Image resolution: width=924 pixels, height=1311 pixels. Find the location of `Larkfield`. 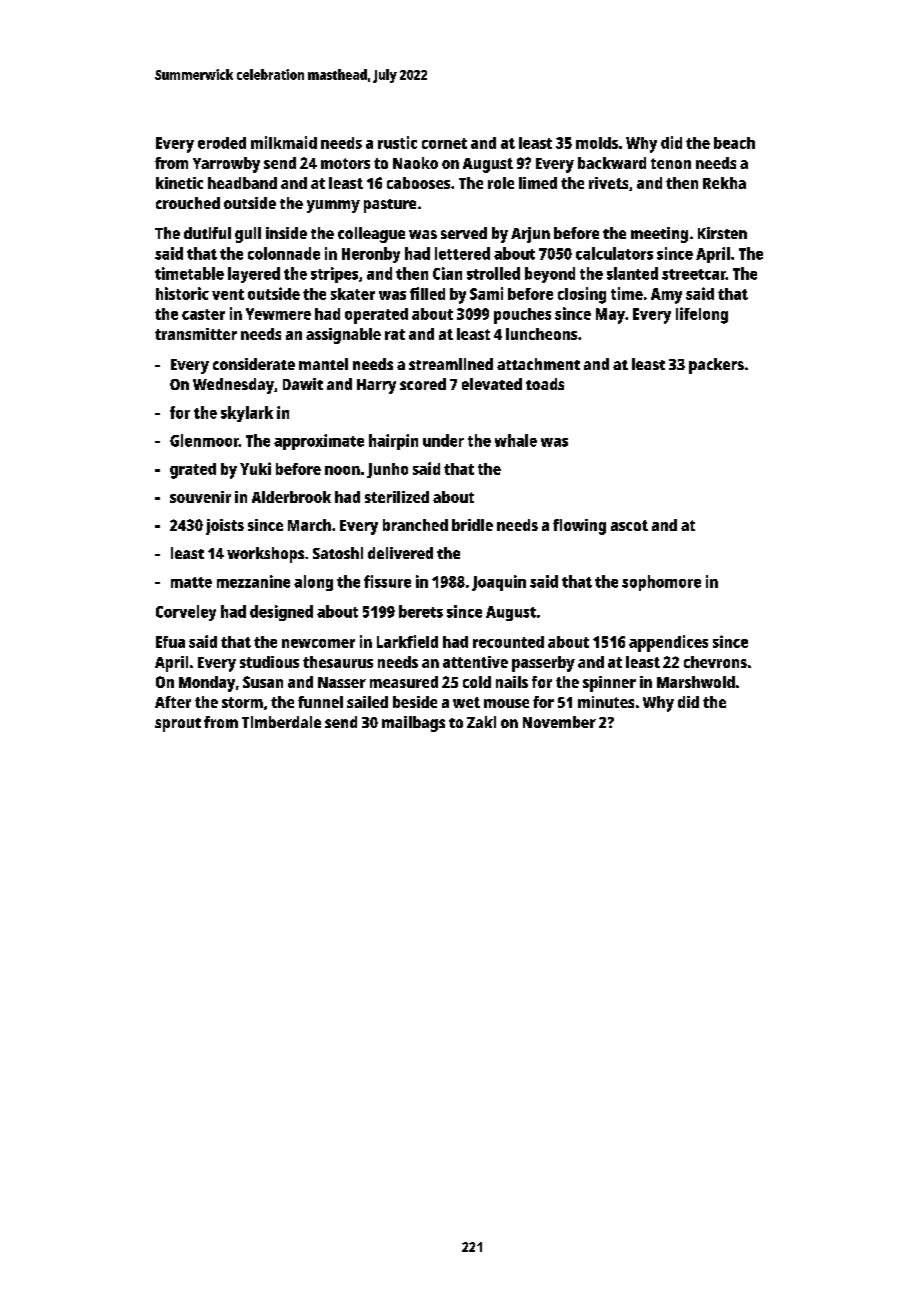

Larkfield is located at coordinates (407, 641).
